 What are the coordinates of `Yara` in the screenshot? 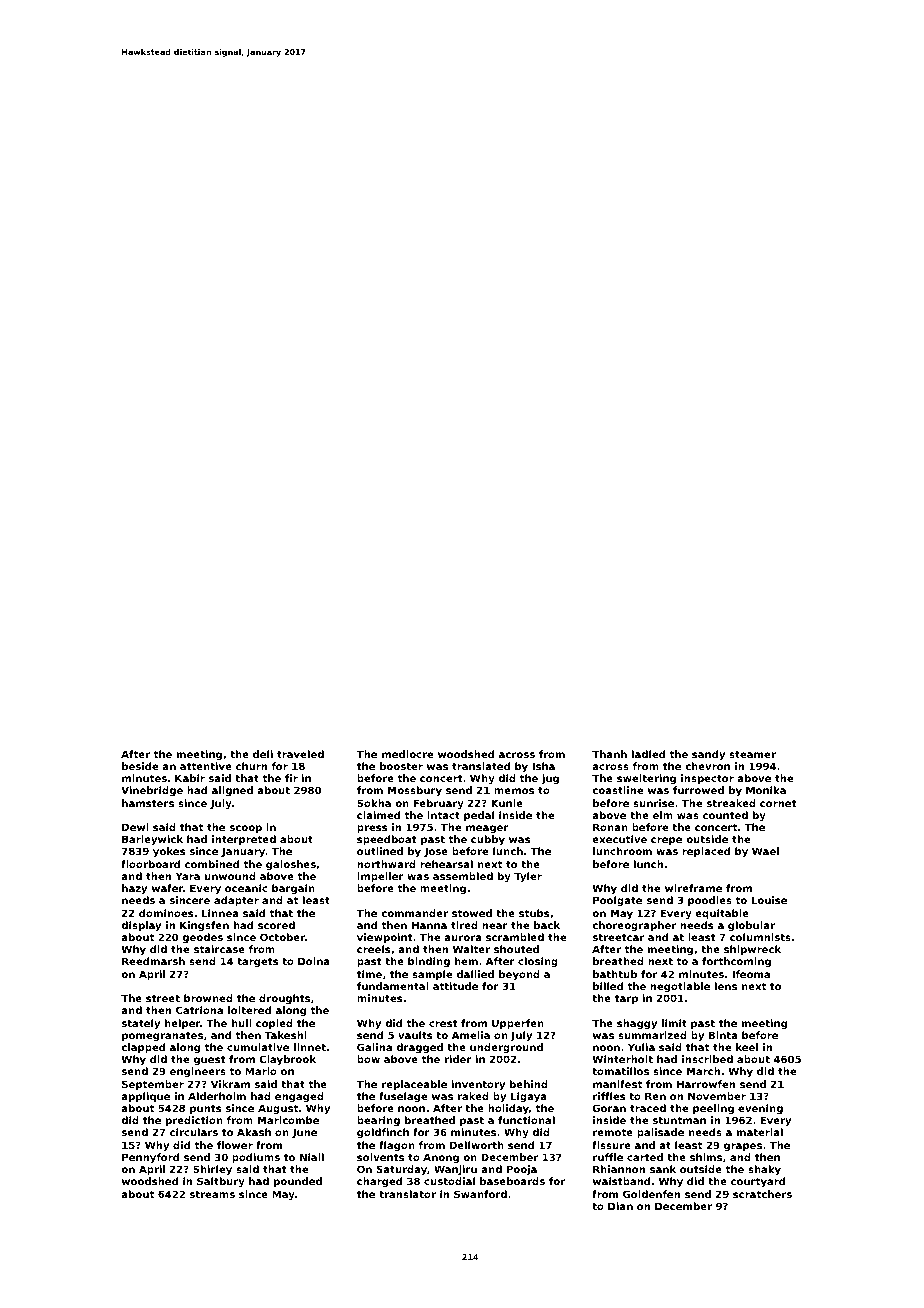 It's located at (188, 876).
